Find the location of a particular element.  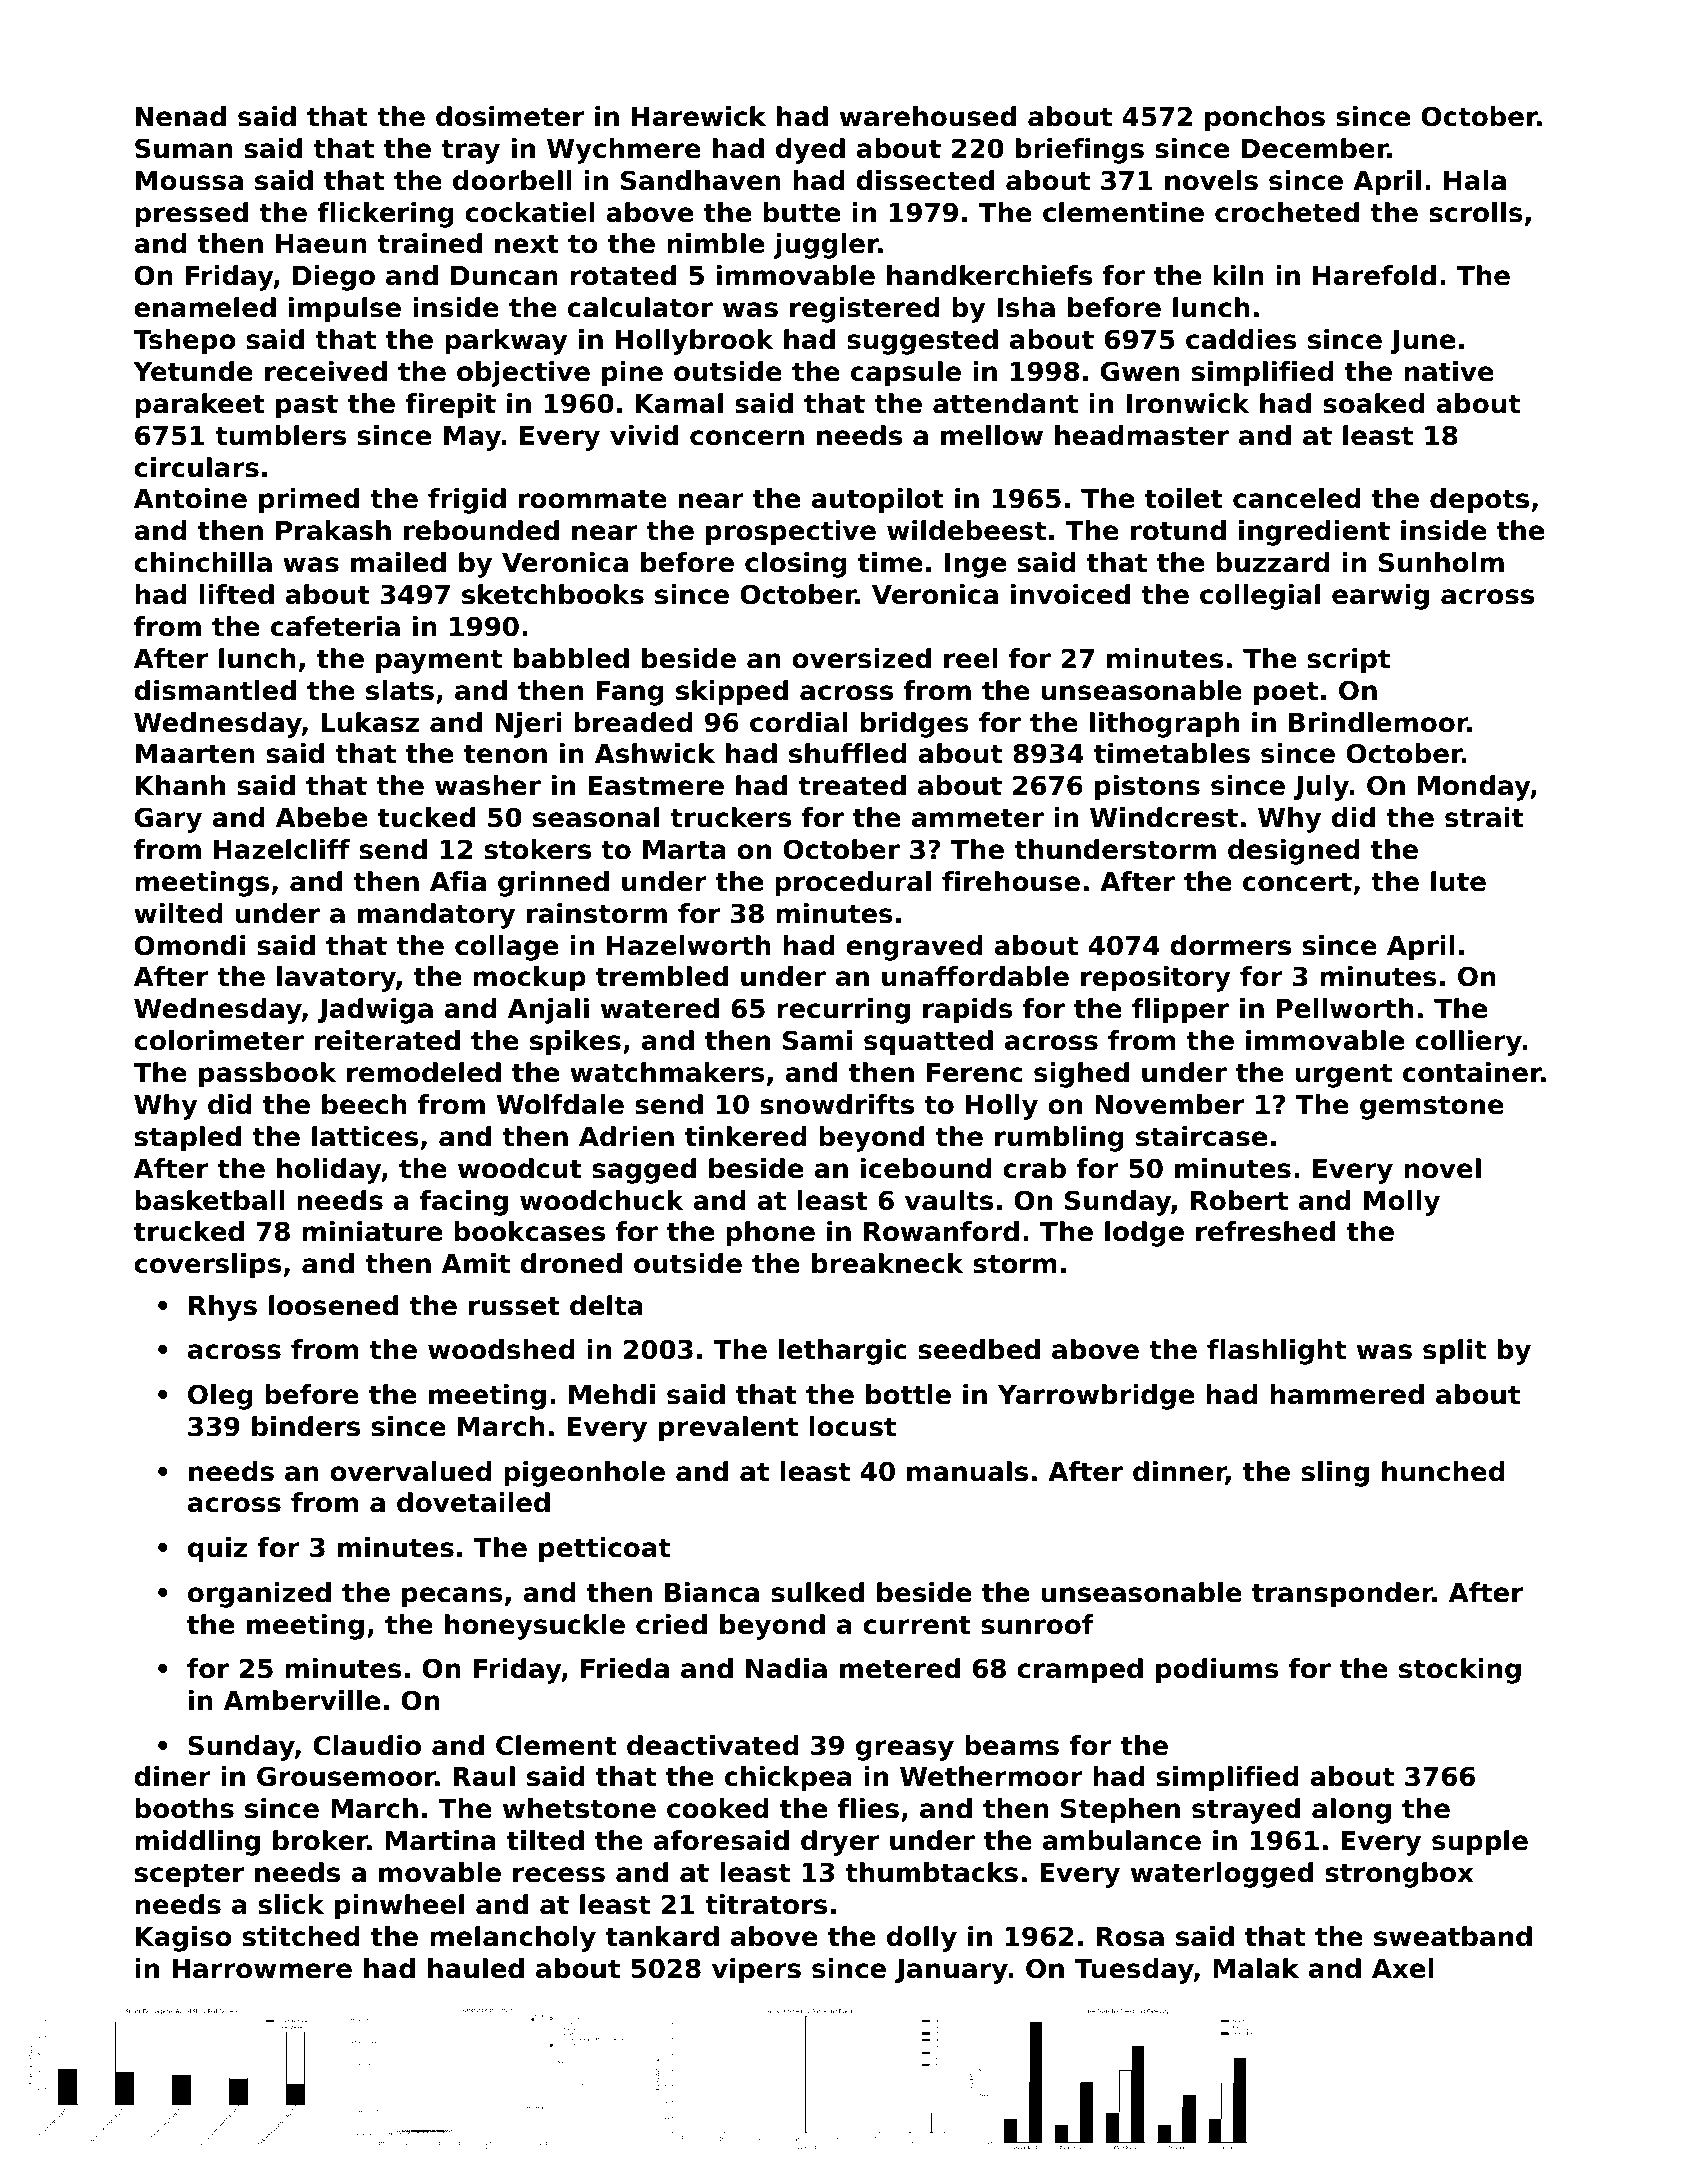

Rosa is located at coordinates (1130, 1937).
